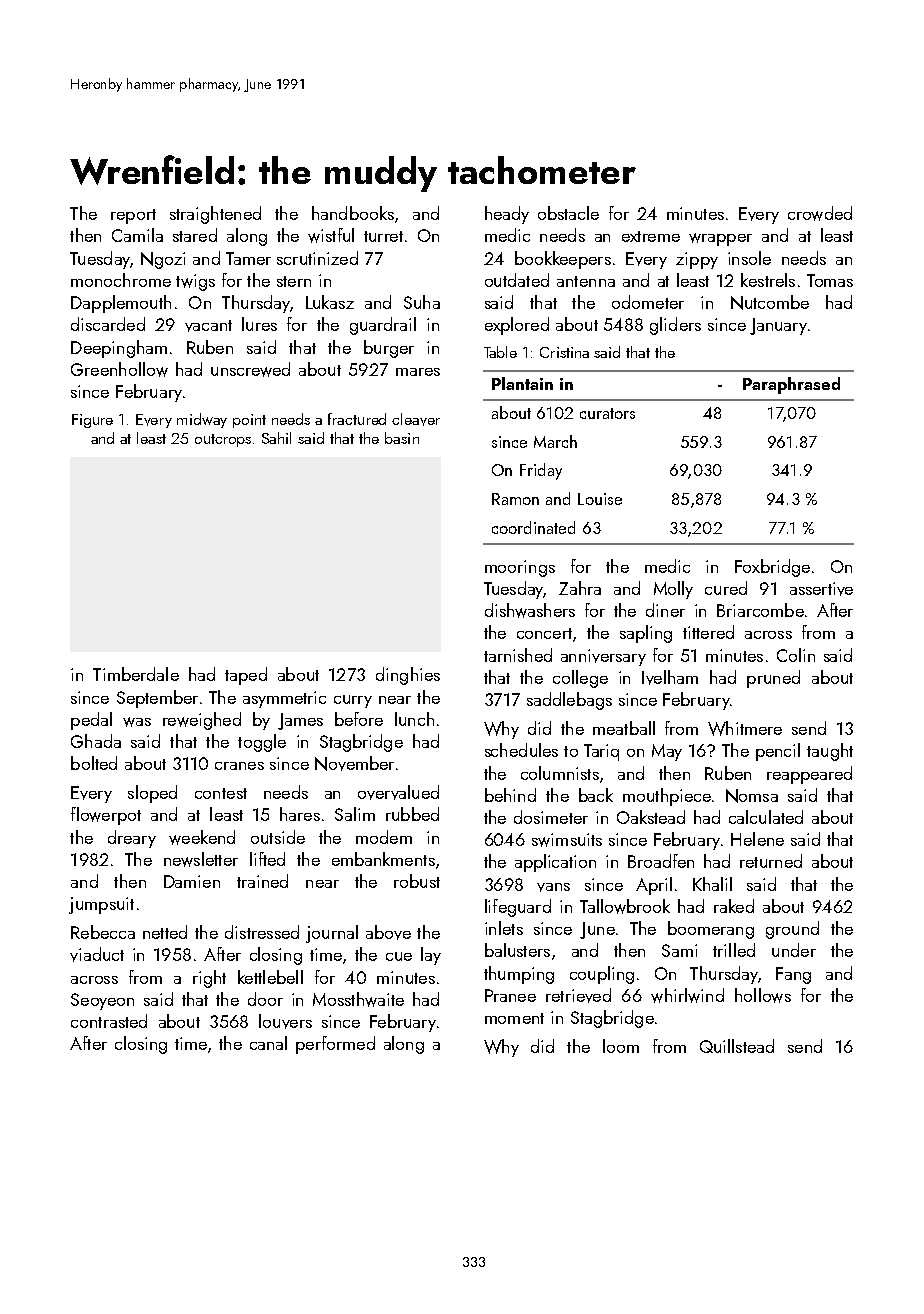 Image resolution: width=924 pixels, height=1314 pixels. I want to click on mouthpiece, so click(667, 797).
